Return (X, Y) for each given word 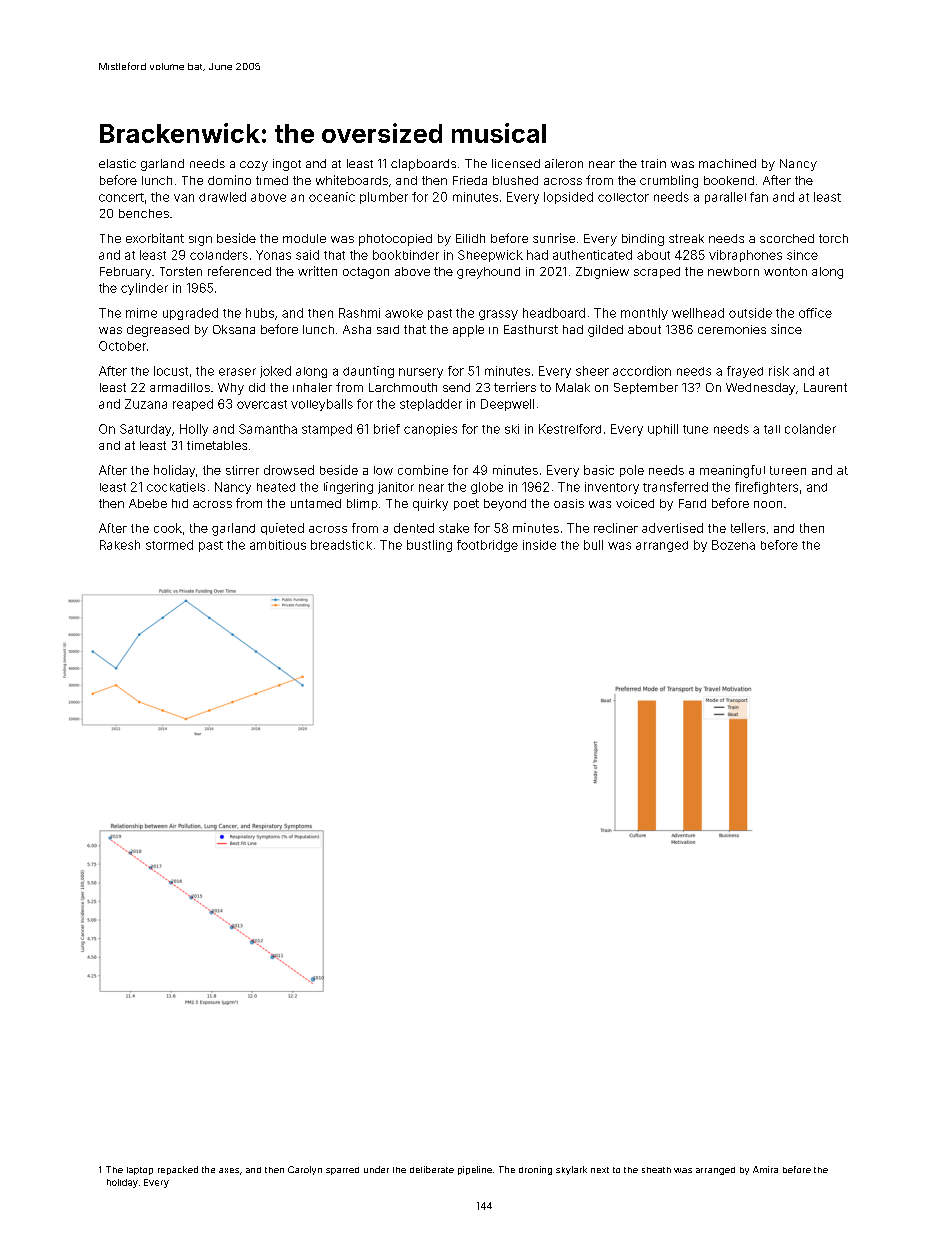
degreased (158, 331)
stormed (169, 545)
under (376, 1169)
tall (772, 429)
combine (423, 470)
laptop (140, 1171)
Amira (765, 1169)
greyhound (488, 273)
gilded (605, 331)
